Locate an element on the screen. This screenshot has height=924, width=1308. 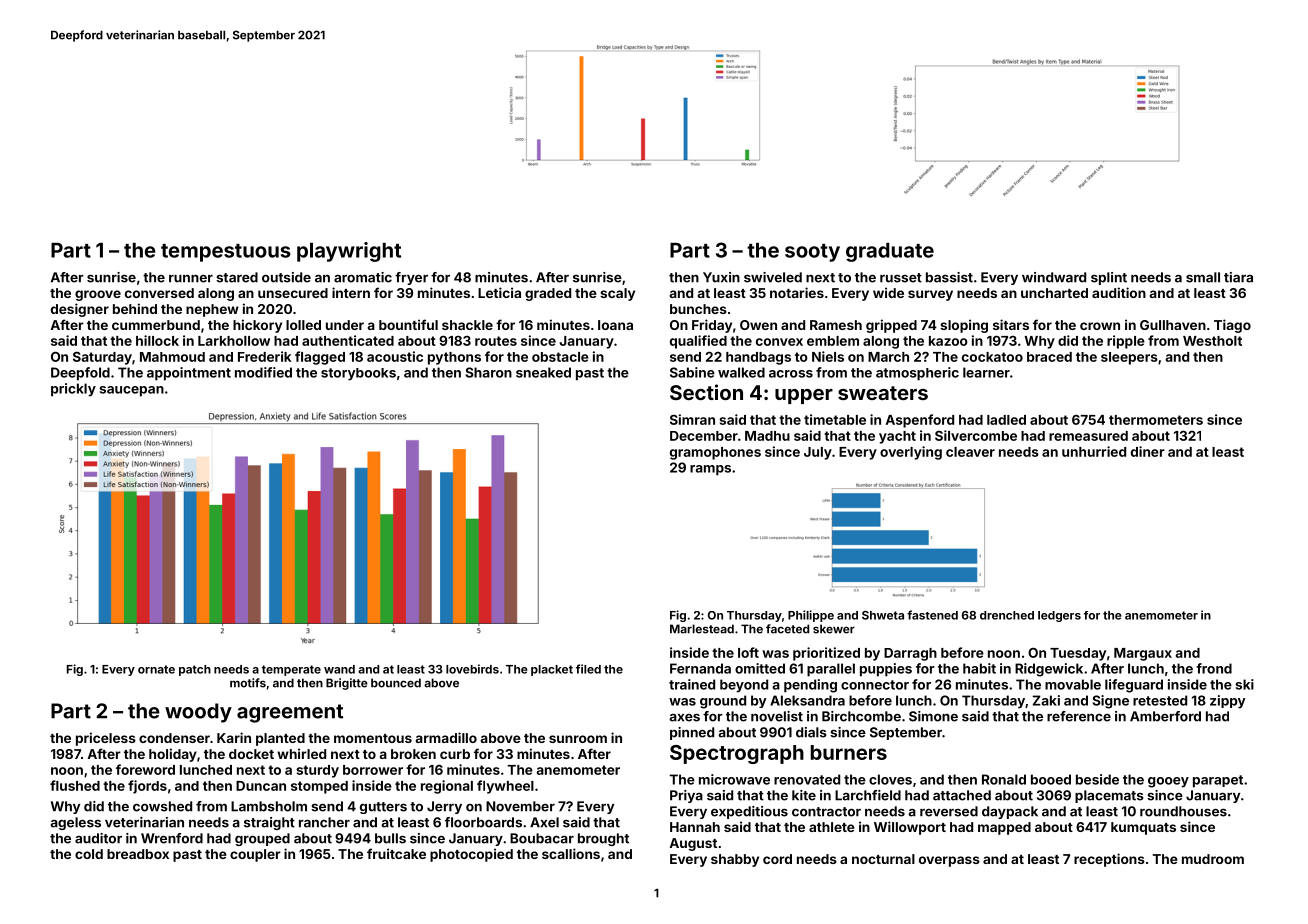
Marlestead is located at coordinates (702, 629).
